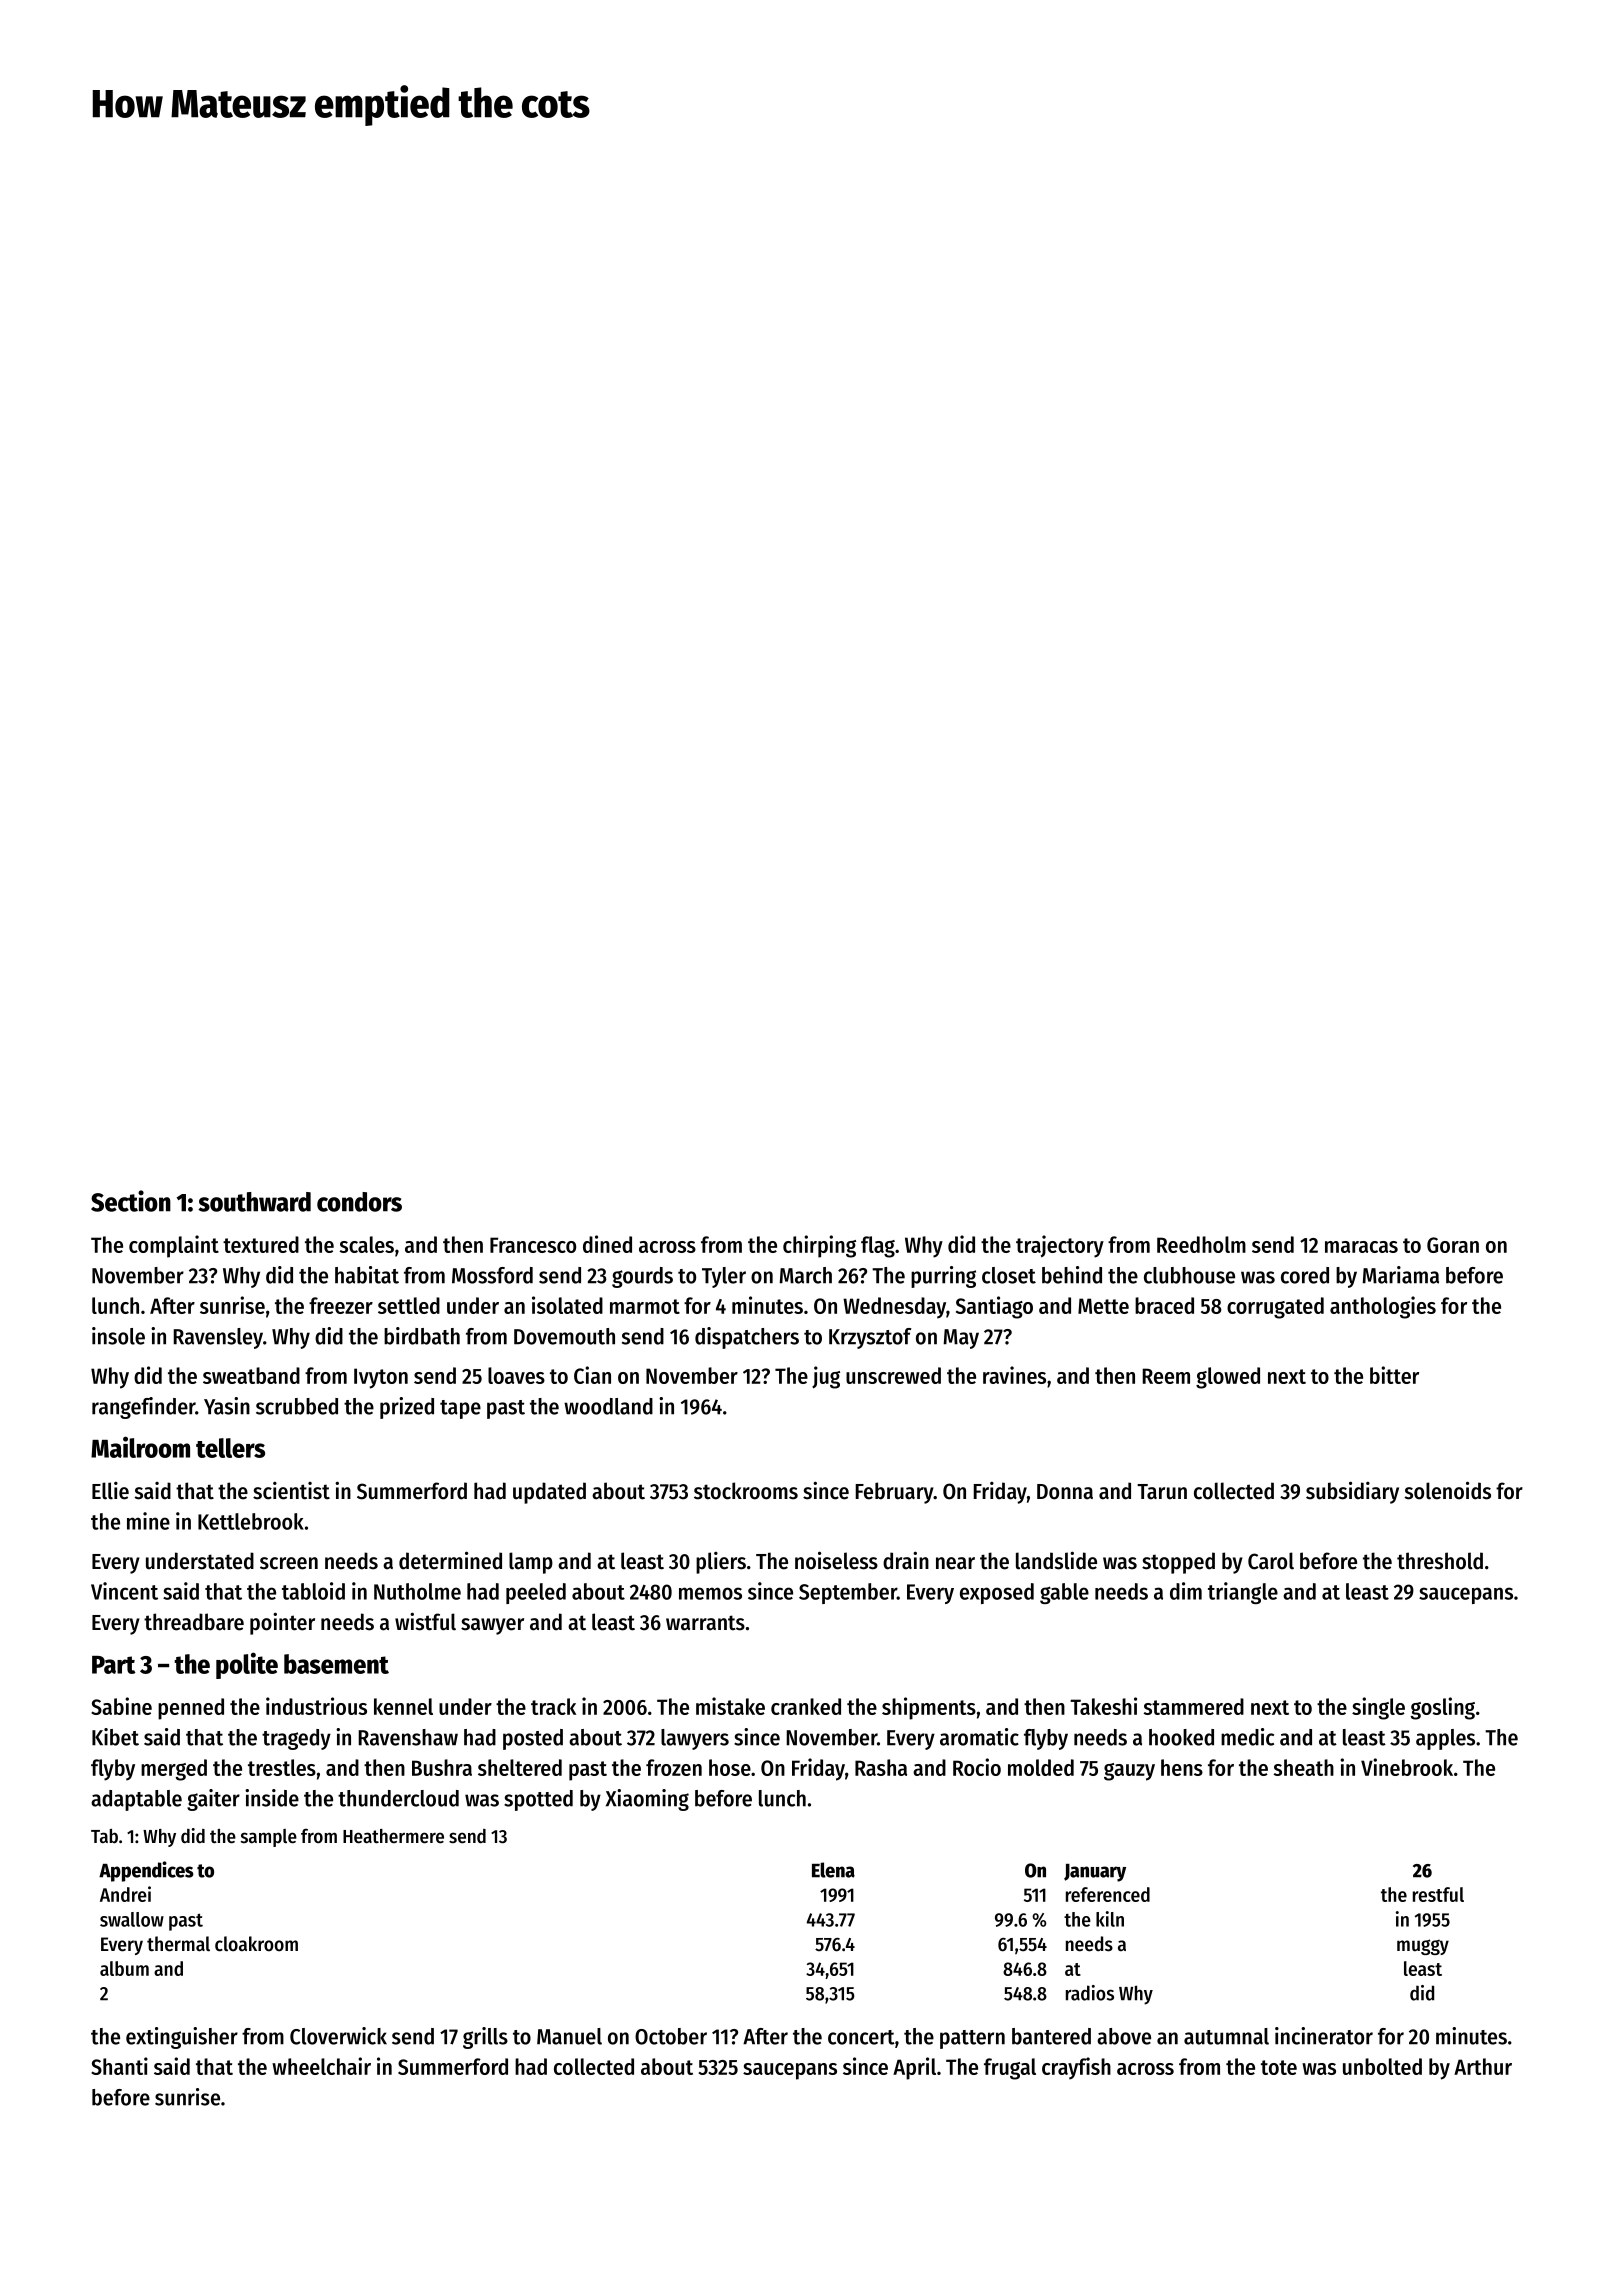 The image size is (1620, 2292). I want to click on trajectory, so click(1060, 1246).
